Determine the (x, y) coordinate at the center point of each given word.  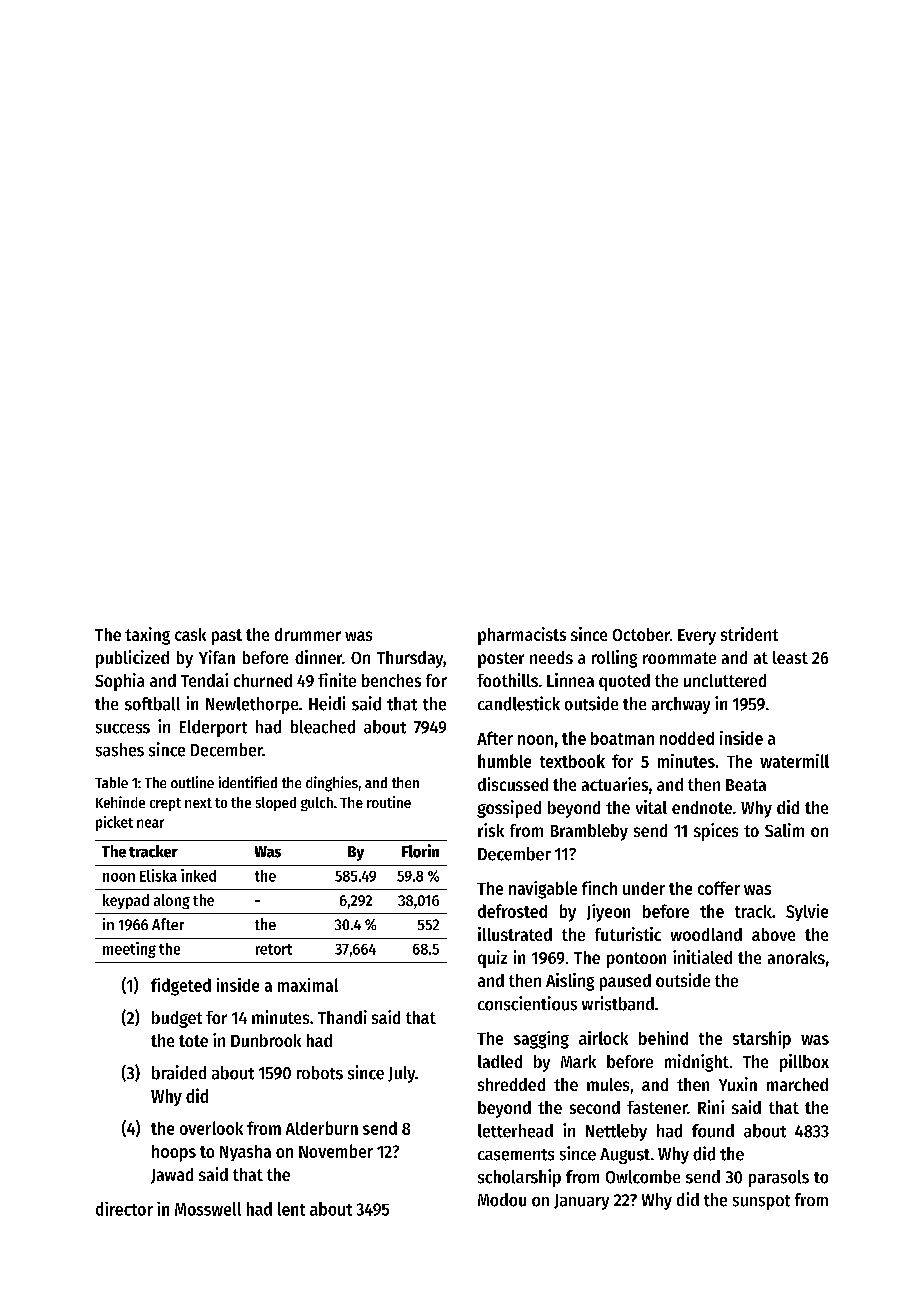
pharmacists (522, 636)
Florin (420, 851)
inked (198, 875)
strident (749, 634)
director (124, 1209)
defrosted (512, 911)
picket (114, 823)
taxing (147, 636)
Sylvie (807, 912)
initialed (702, 957)
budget (177, 1019)
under (644, 888)
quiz (492, 959)
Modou (502, 1200)
